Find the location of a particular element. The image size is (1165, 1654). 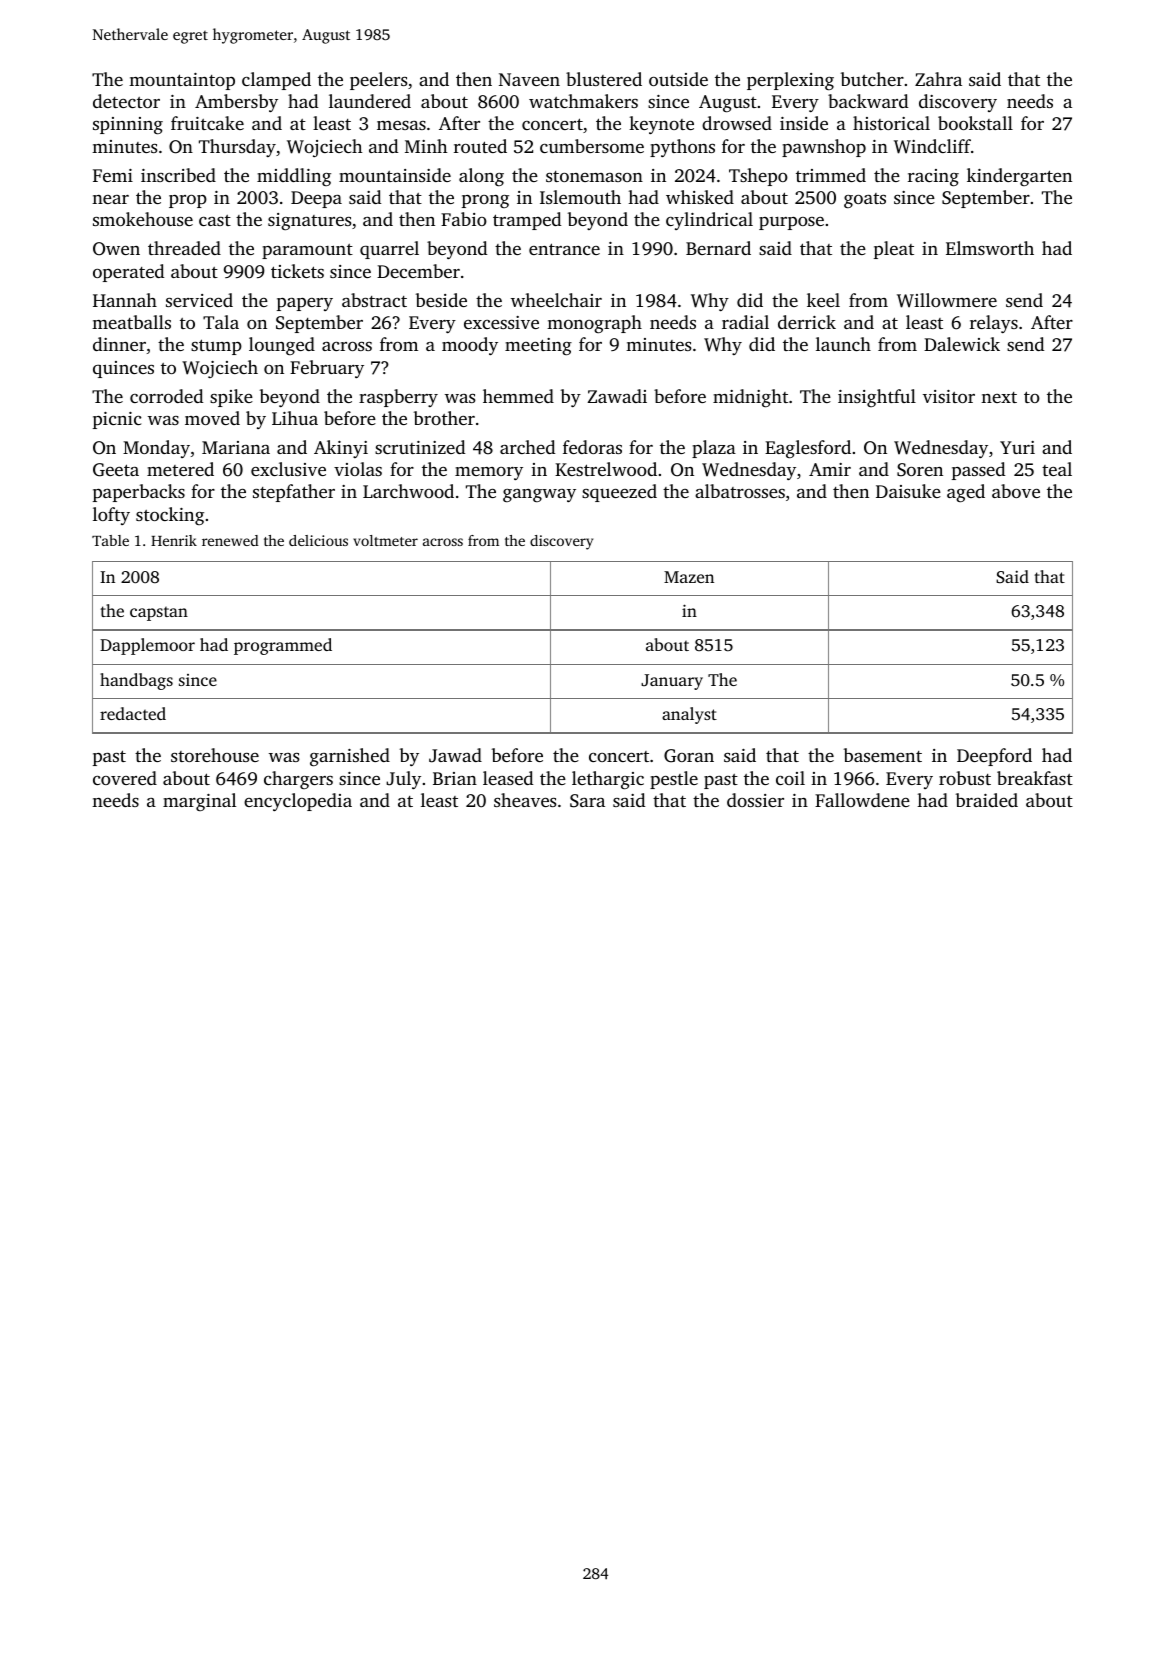

Fallowdene is located at coordinates (862, 800).
